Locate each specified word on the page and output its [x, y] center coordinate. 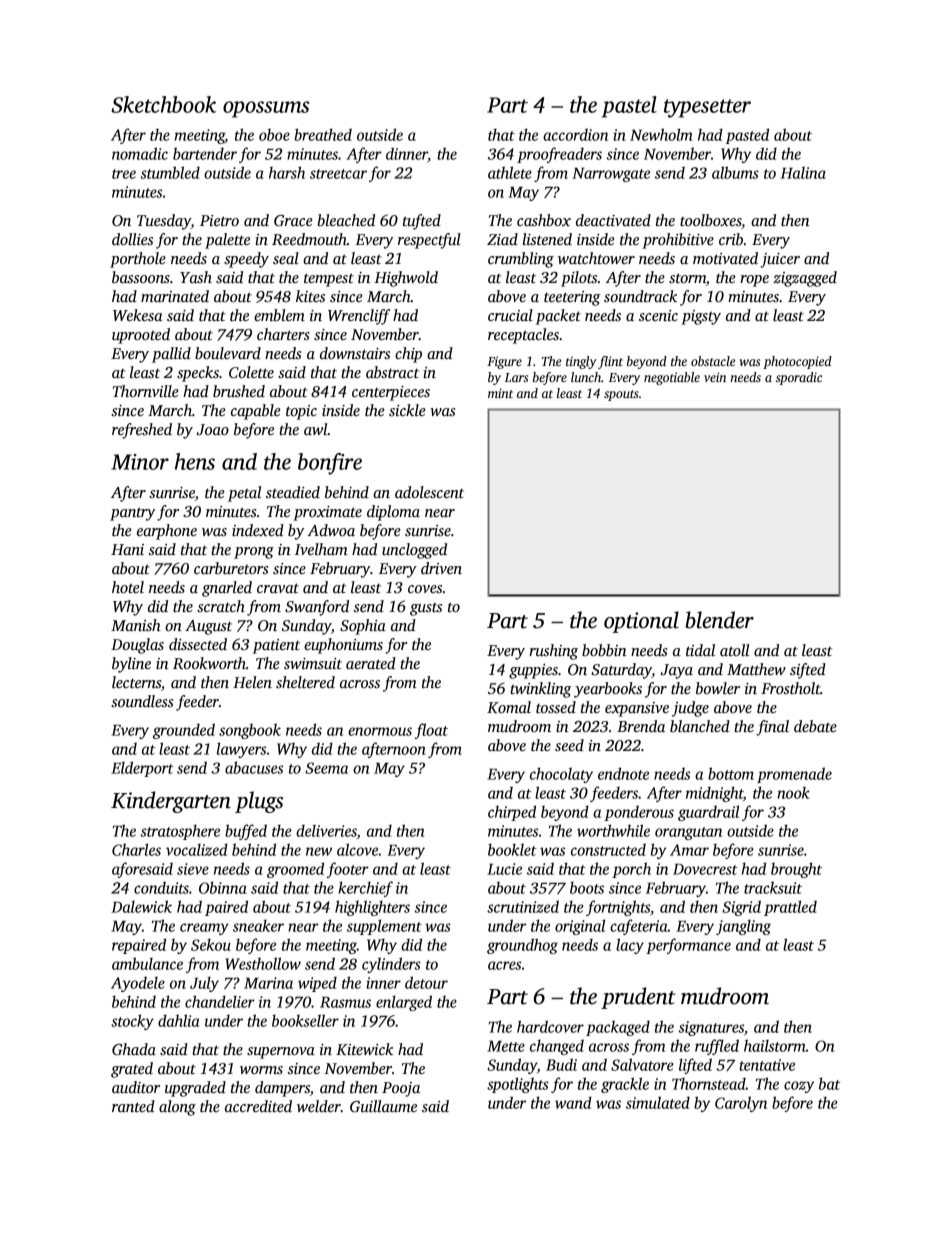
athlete [510, 172]
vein [715, 377]
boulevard [228, 353]
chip [408, 355]
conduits [161, 887]
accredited [258, 1106]
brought [796, 870]
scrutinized [523, 906]
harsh [287, 172]
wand [573, 1102]
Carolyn [741, 1104]
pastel [629, 107]
